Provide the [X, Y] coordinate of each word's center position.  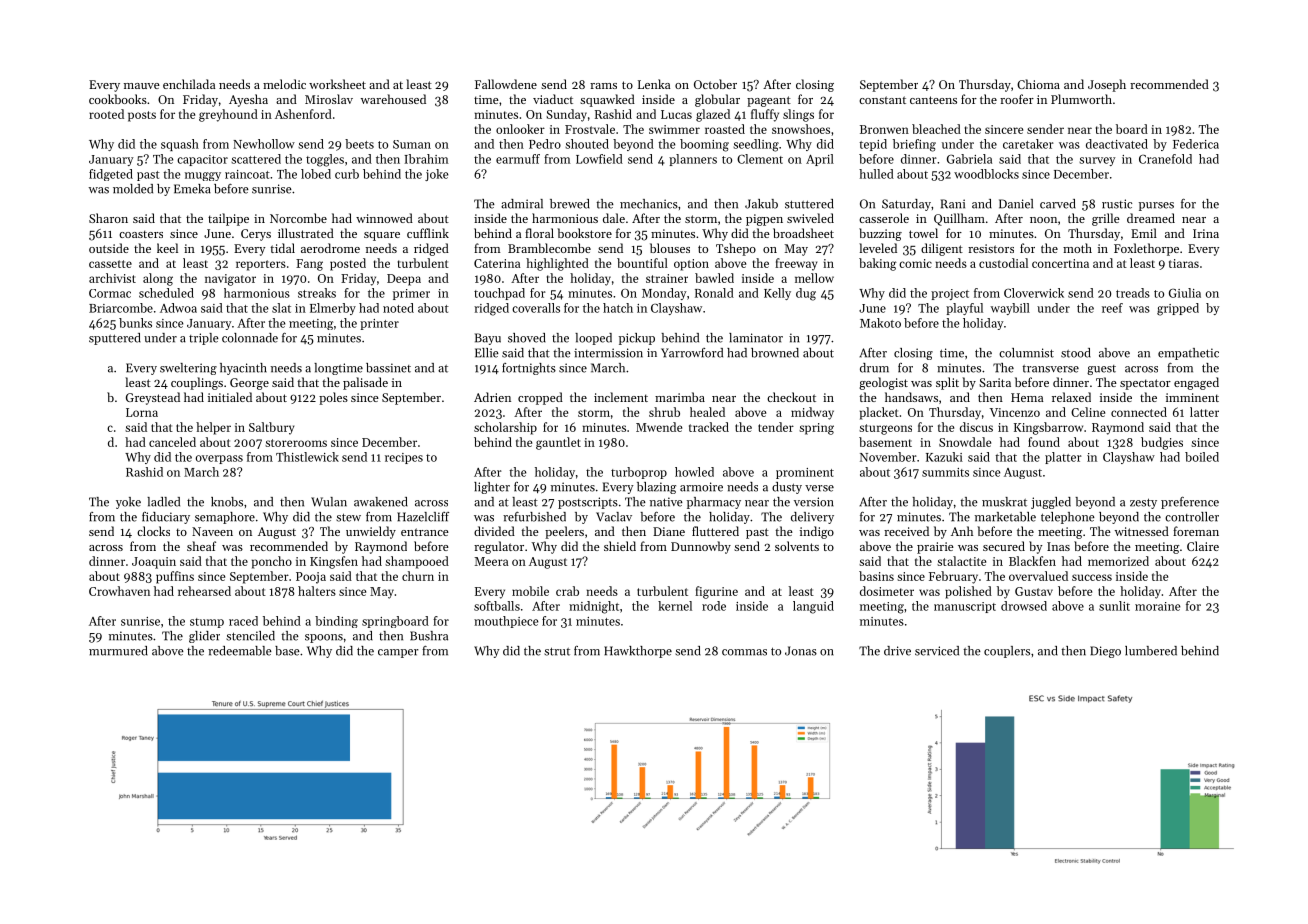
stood [1076, 353]
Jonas [801, 651]
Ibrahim [426, 159]
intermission [608, 353]
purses [1156, 206]
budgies [1162, 443]
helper [213, 428]
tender [776, 427]
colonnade [250, 338]
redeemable [240, 651]
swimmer [674, 129]
